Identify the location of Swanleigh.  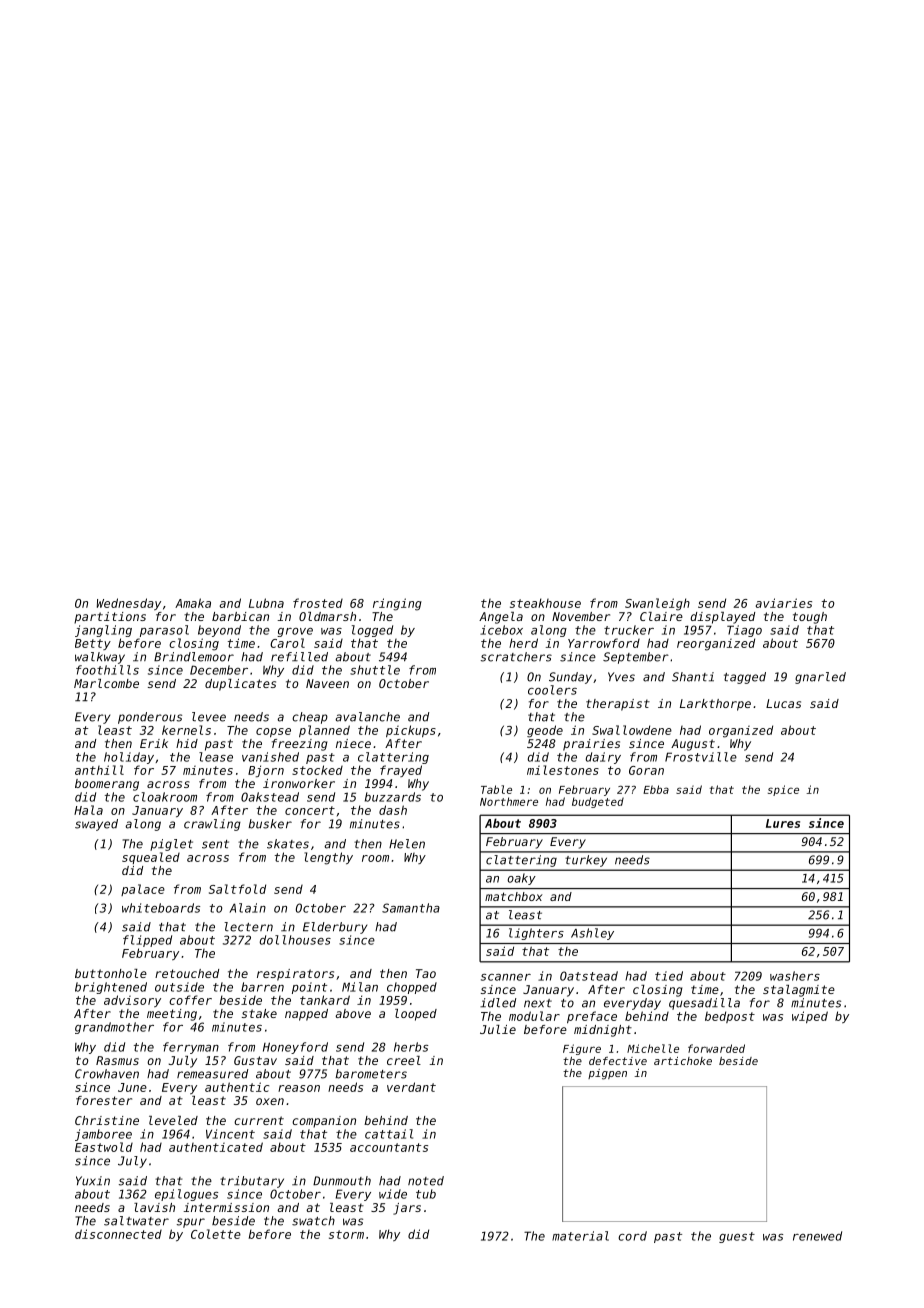
(657, 604).
